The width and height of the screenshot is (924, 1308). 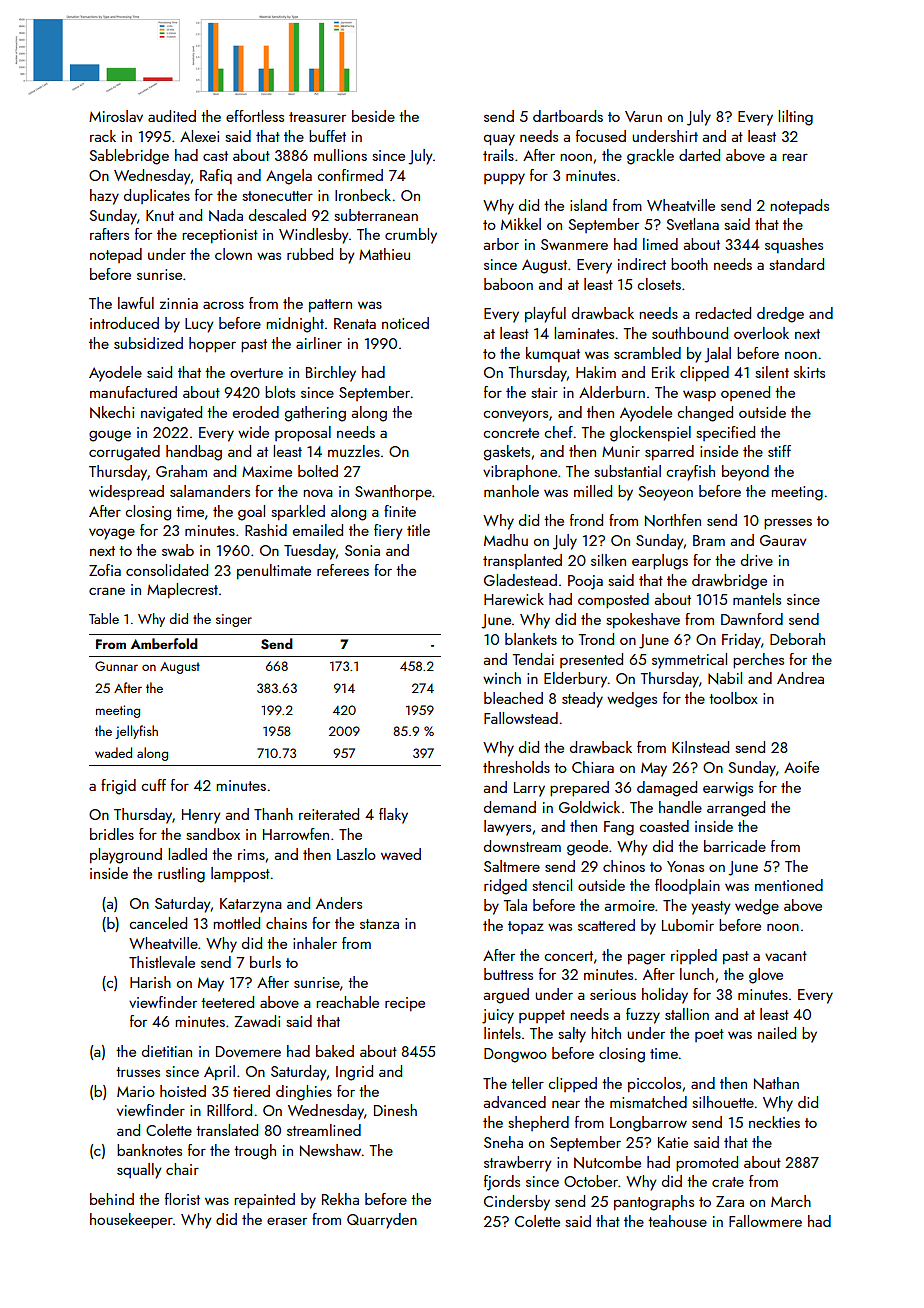 I want to click on Aoife, so click(x=801, y=767).
